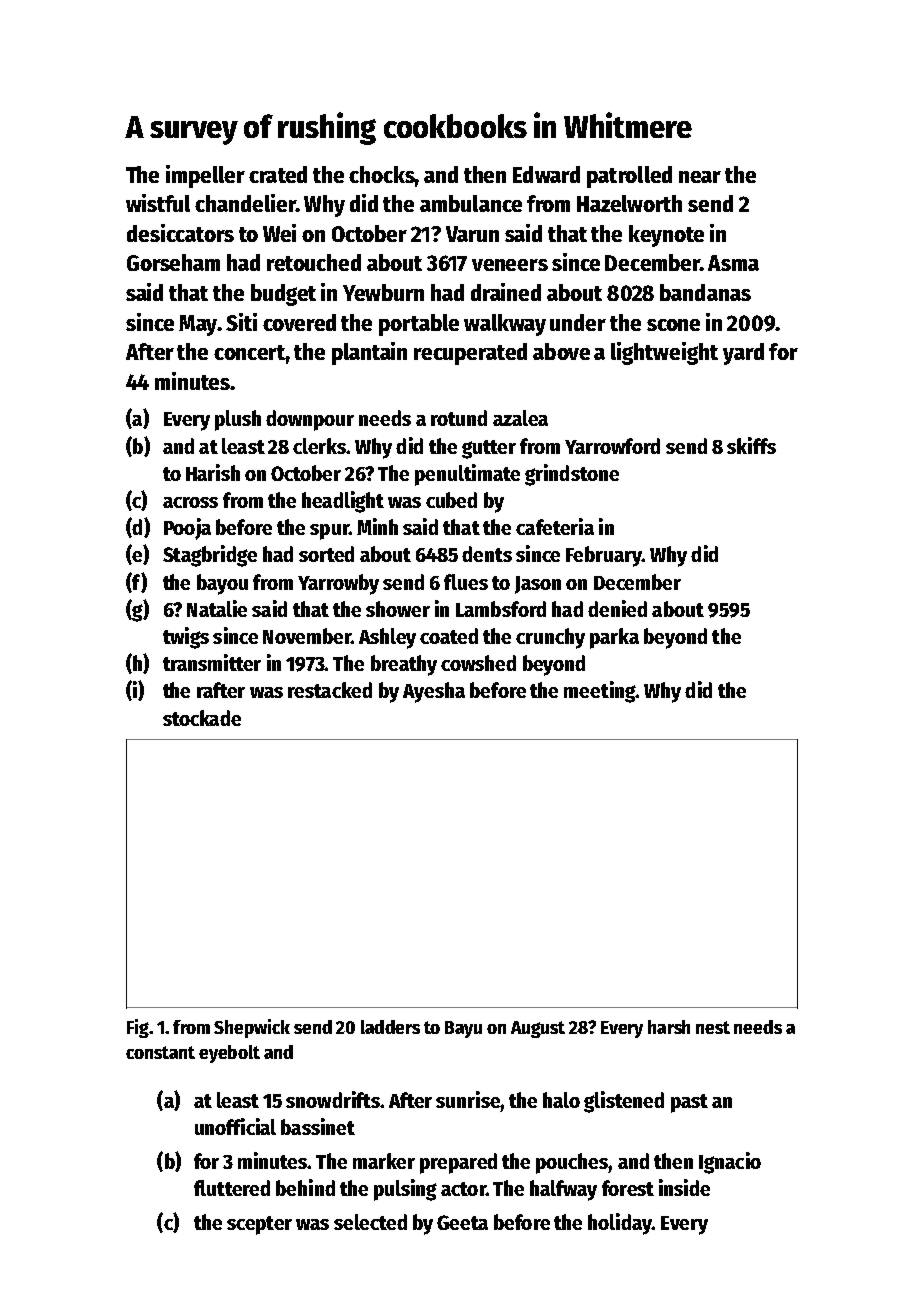 This screenshot has width=924, height=1311. What do you see at coordinates (689, 1103) in the screenshot?
I see `past` at bounding box center [689, 1103].
